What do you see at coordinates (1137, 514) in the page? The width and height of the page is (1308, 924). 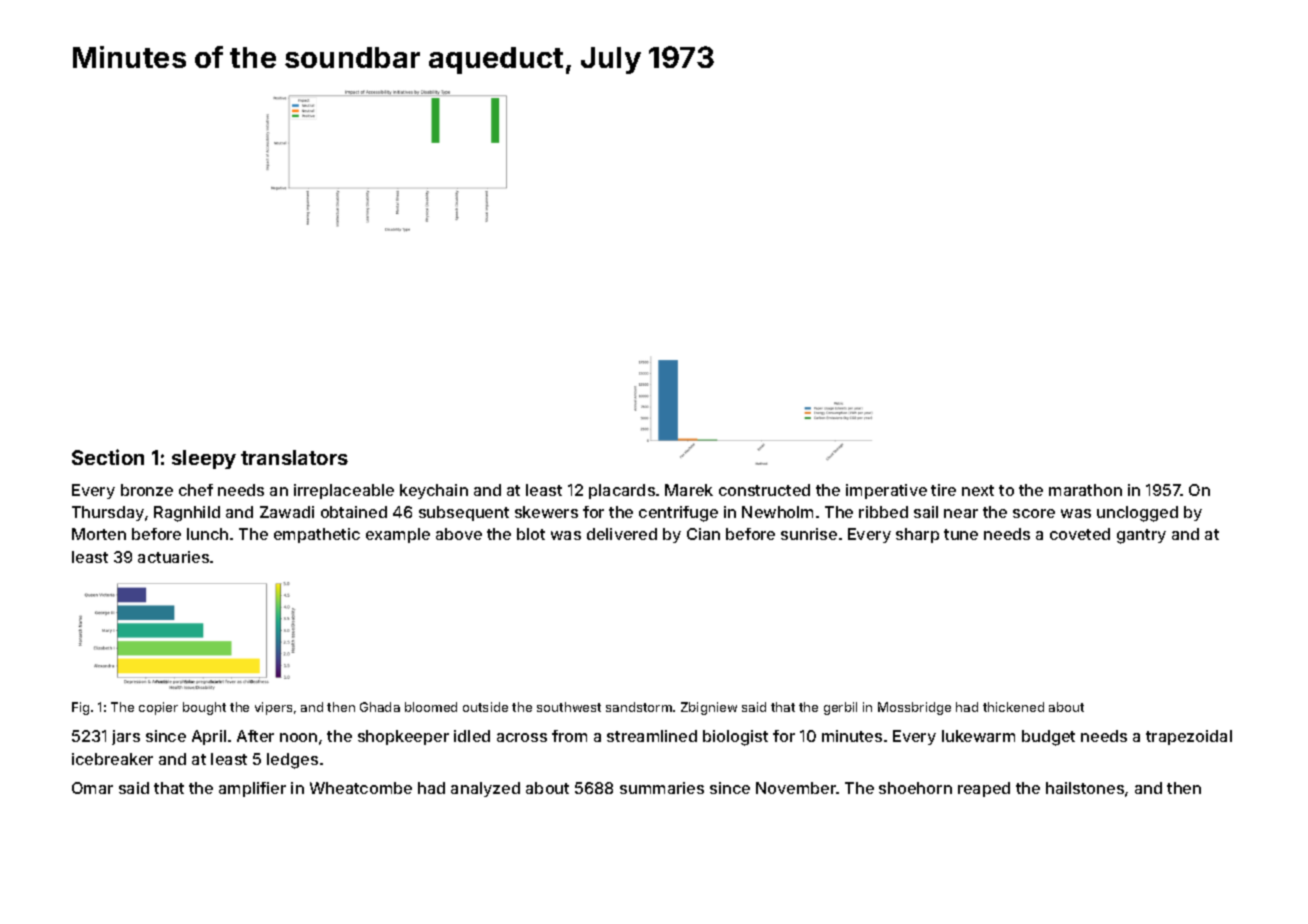 I see `unclogged` at bounding box center [1137, 514].
